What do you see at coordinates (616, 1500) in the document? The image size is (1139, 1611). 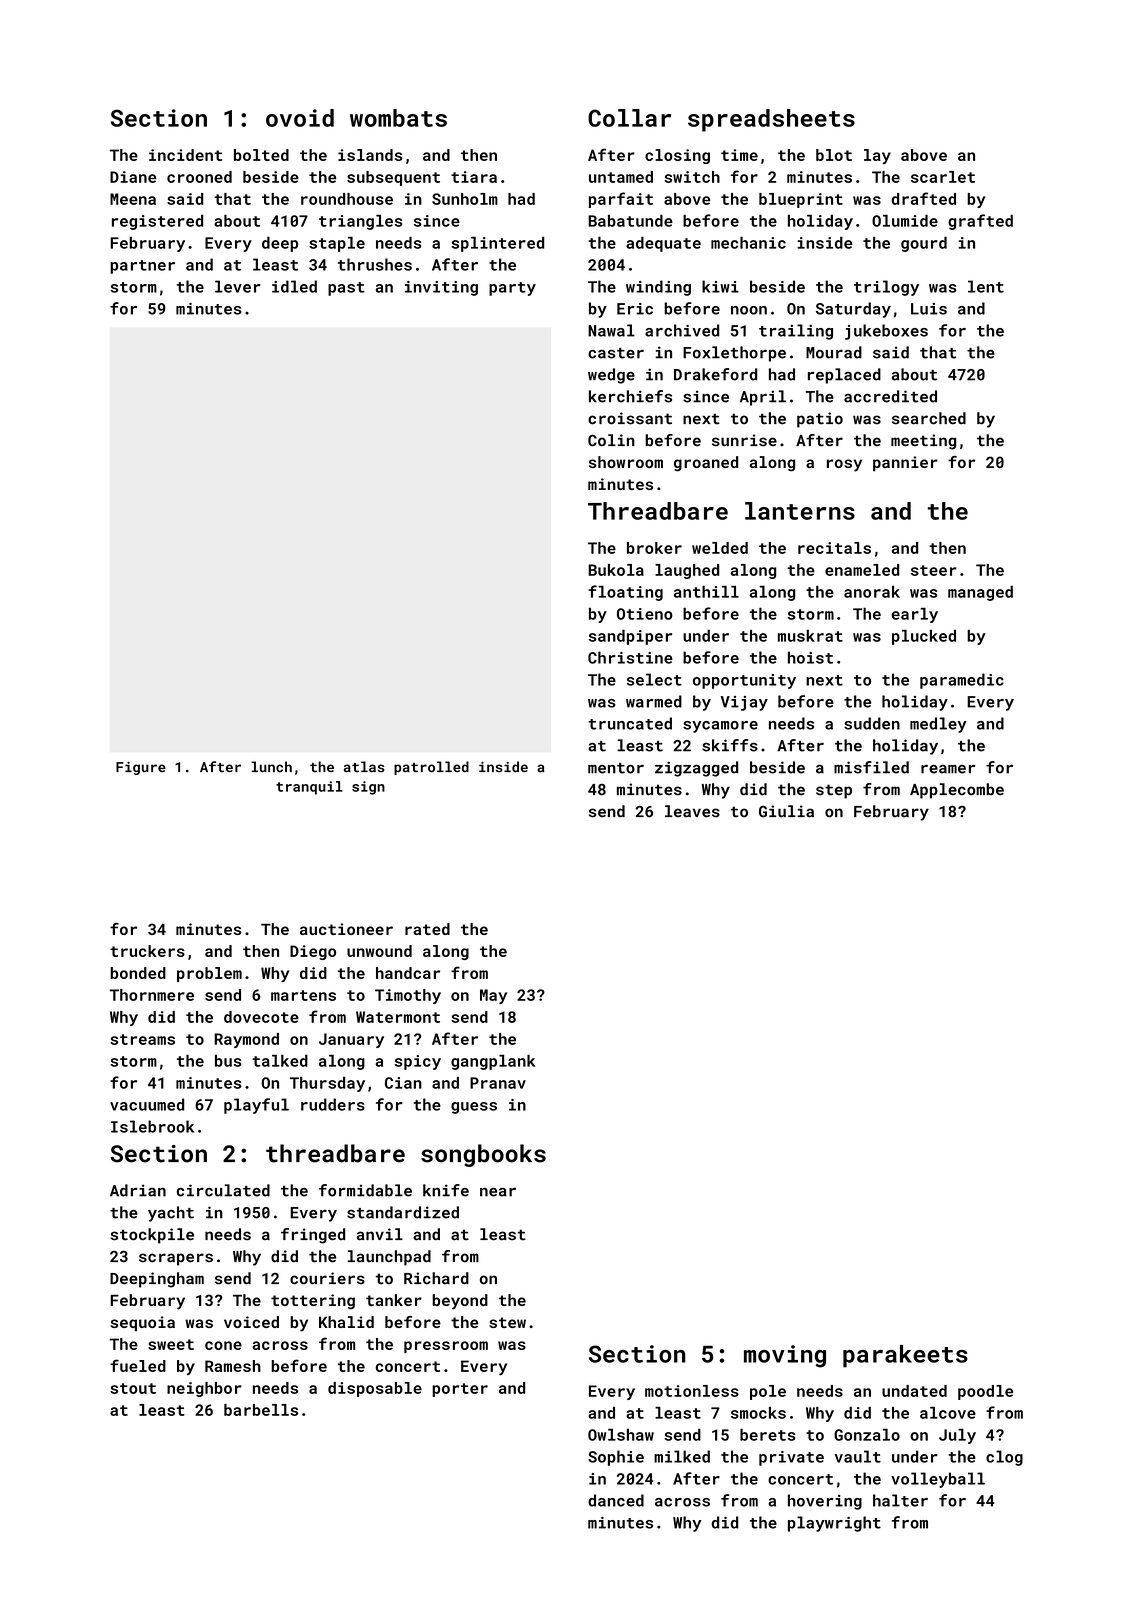 I see `danced` at bounding box center [616, 1500].
